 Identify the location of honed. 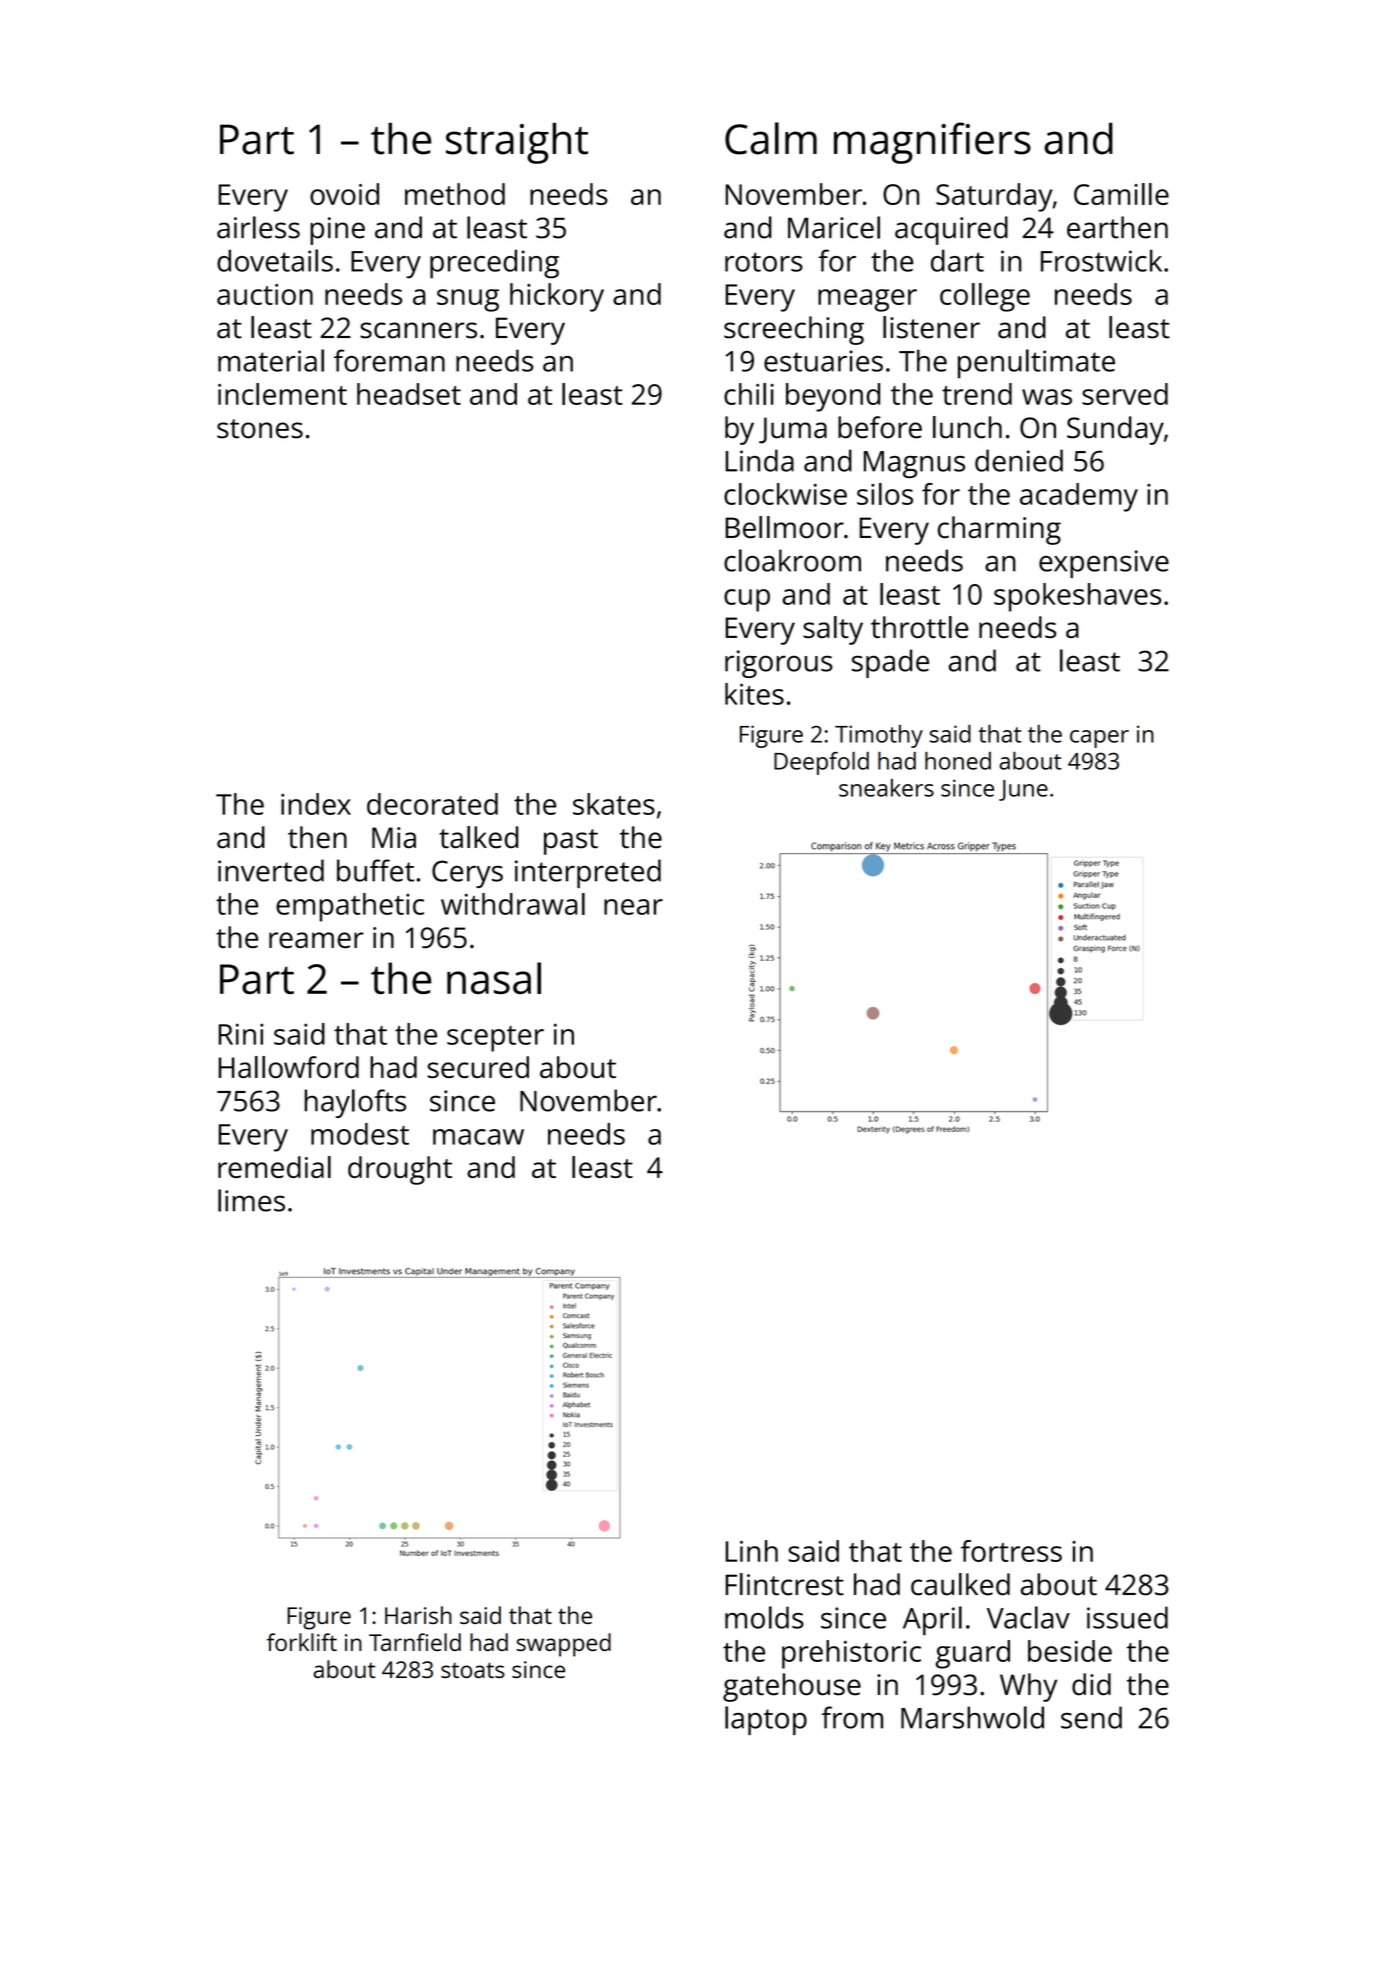
(958, 761).
